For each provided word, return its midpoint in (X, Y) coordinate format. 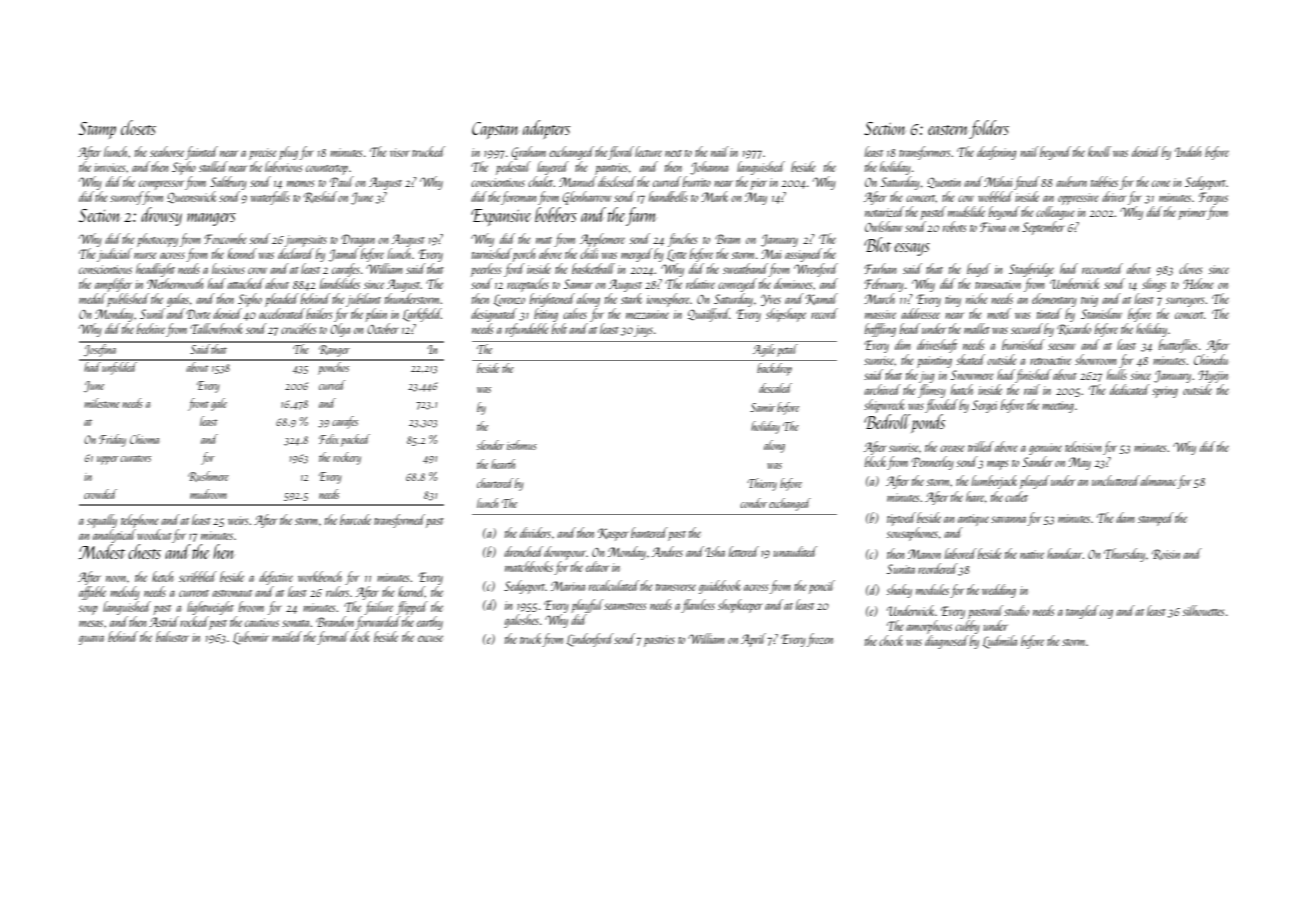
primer (1192, 214)
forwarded (378, 623)
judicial (114, 255)
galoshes (521, 621)
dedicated (1130, 389)
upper (108, 460)
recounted (1102, 268)
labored (961, 553)
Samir (762, 407)
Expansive (501, 217)
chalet (541, 181)
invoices (109, 167)
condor (753, 503)
